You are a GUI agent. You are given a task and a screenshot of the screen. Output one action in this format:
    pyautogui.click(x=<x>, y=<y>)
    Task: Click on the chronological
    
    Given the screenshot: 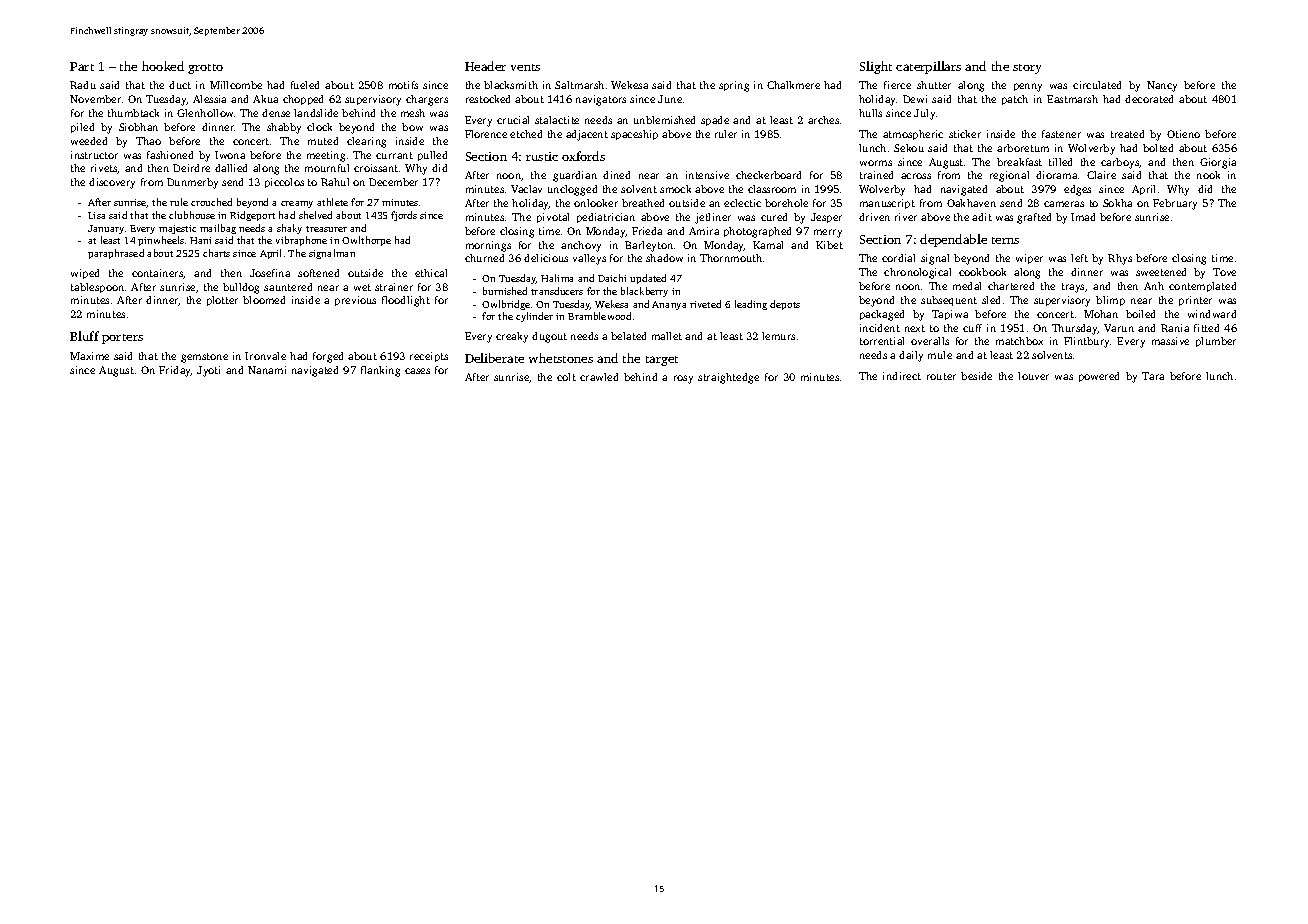 What is the action you would take?
    pyautogui.click(x=917, y=273)
